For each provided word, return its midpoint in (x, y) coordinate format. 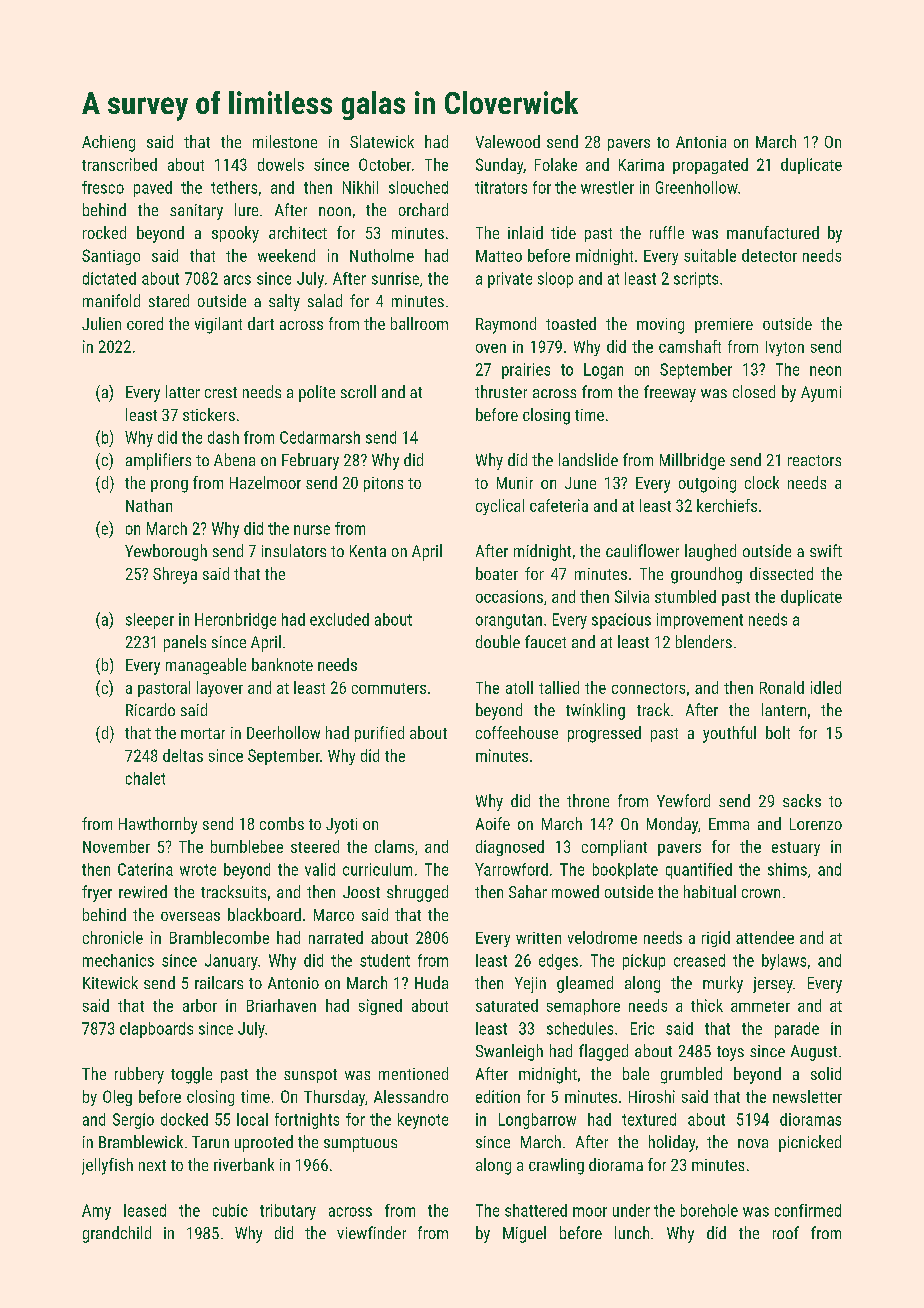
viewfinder (371, 1232)
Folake (556, 164)
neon (825, 371)
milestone (285, 141)
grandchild (117, 1234)
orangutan (509, 621)
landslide (588, 459)
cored (145, 323)
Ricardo (150, 709)
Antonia (701, 142)
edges (558, 962)
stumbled (685, 596)
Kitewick (110, 982)
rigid (716, 939)
